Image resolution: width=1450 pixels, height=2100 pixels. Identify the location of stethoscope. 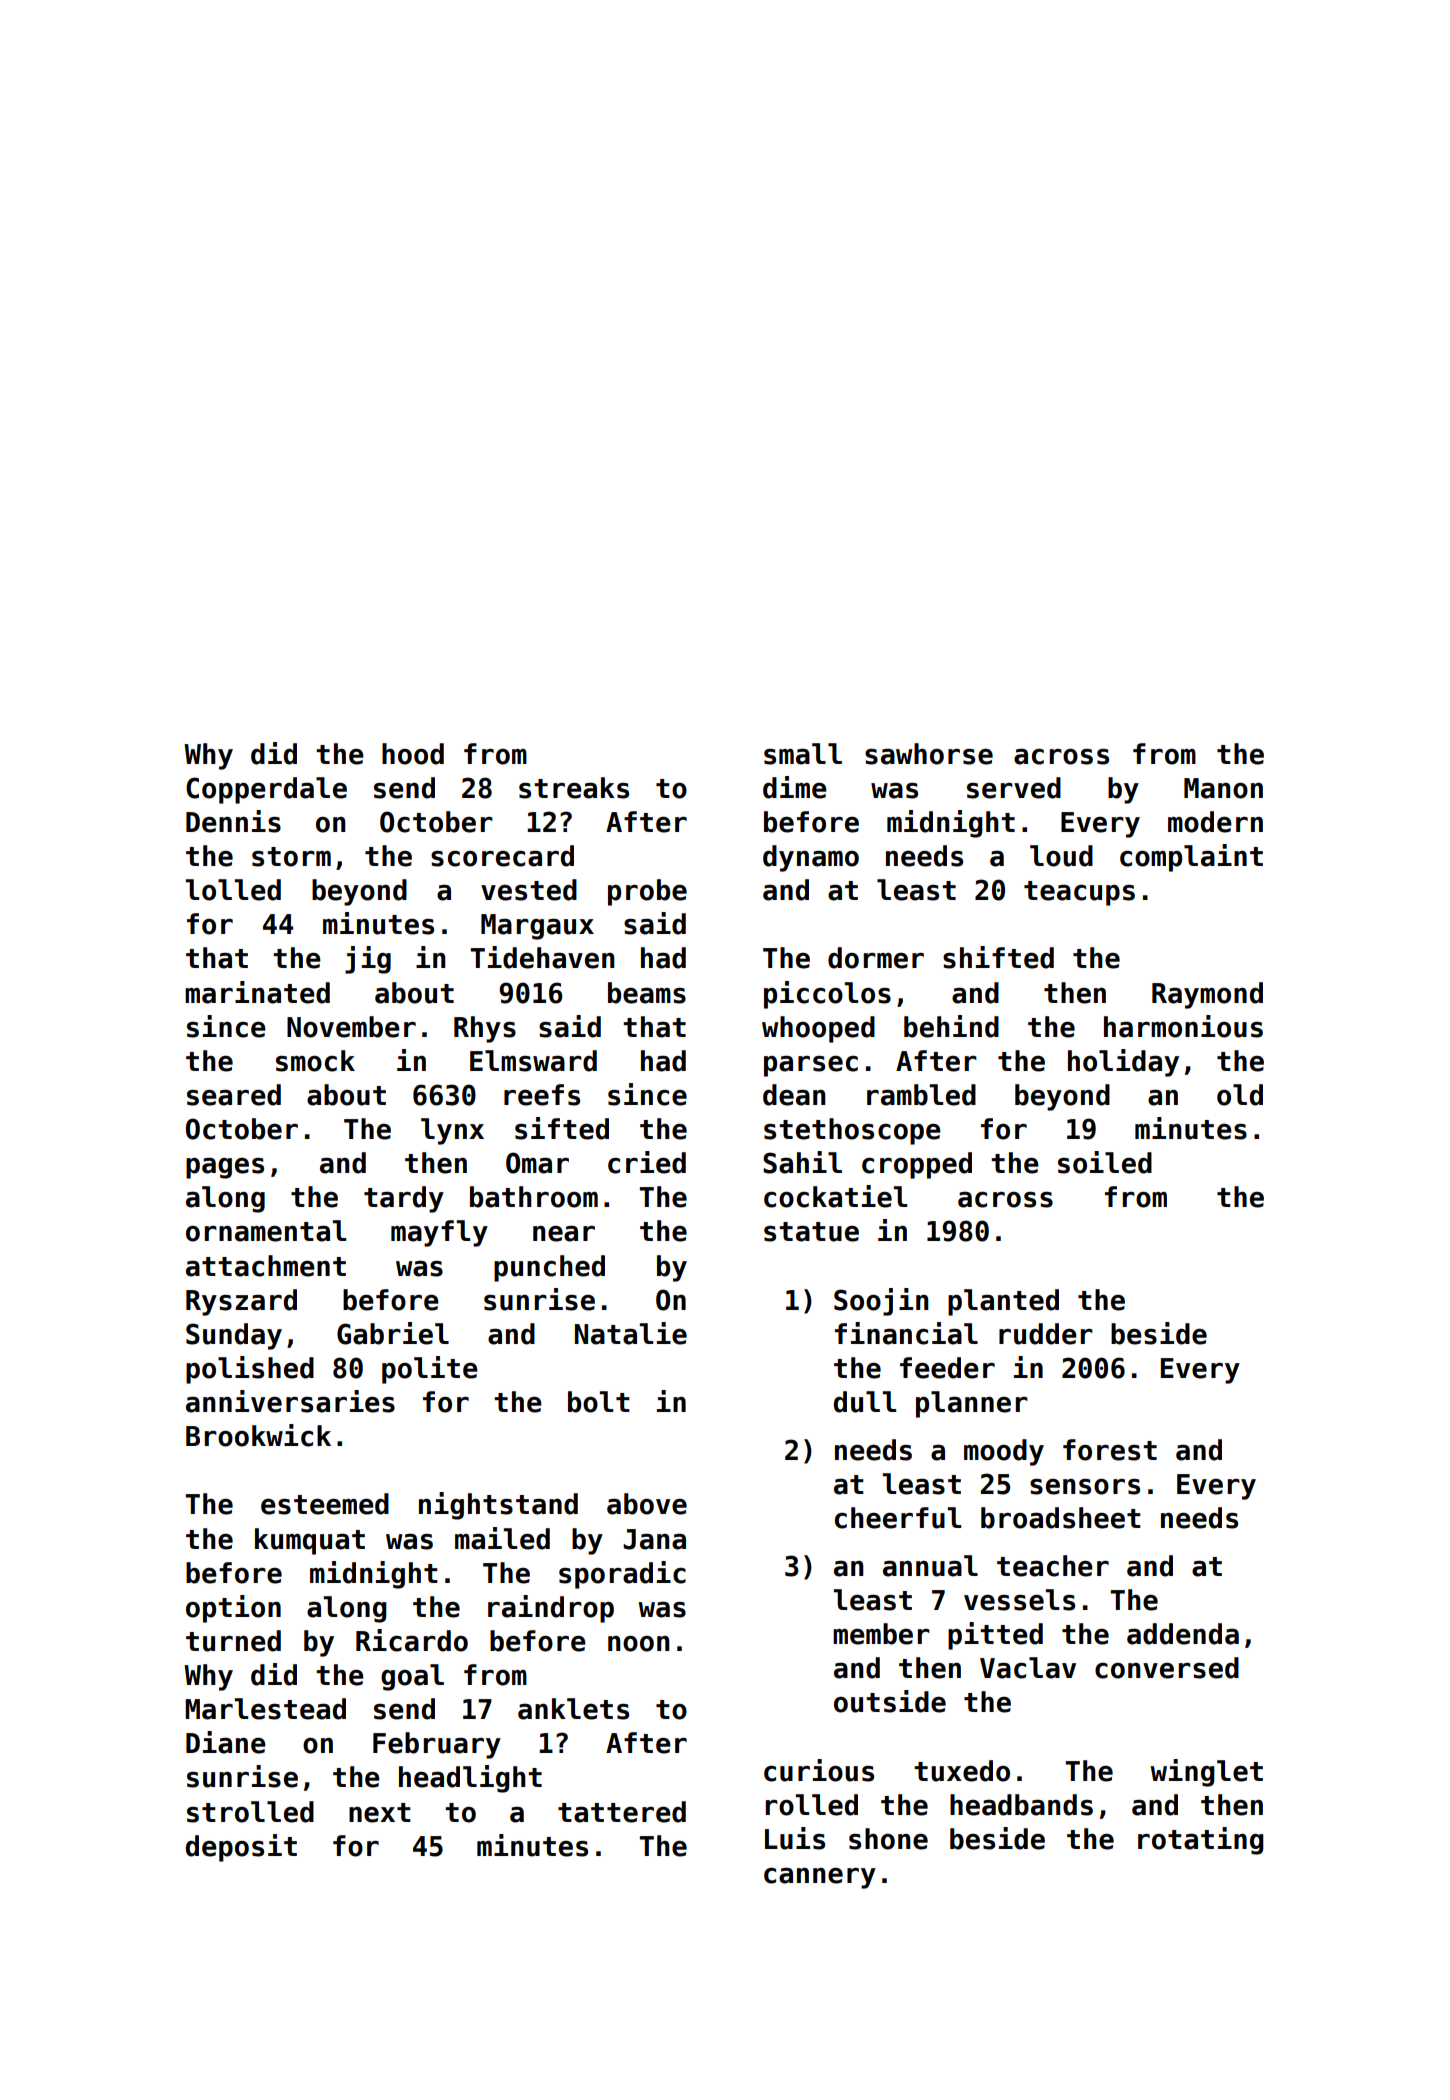
(852, 1131).
